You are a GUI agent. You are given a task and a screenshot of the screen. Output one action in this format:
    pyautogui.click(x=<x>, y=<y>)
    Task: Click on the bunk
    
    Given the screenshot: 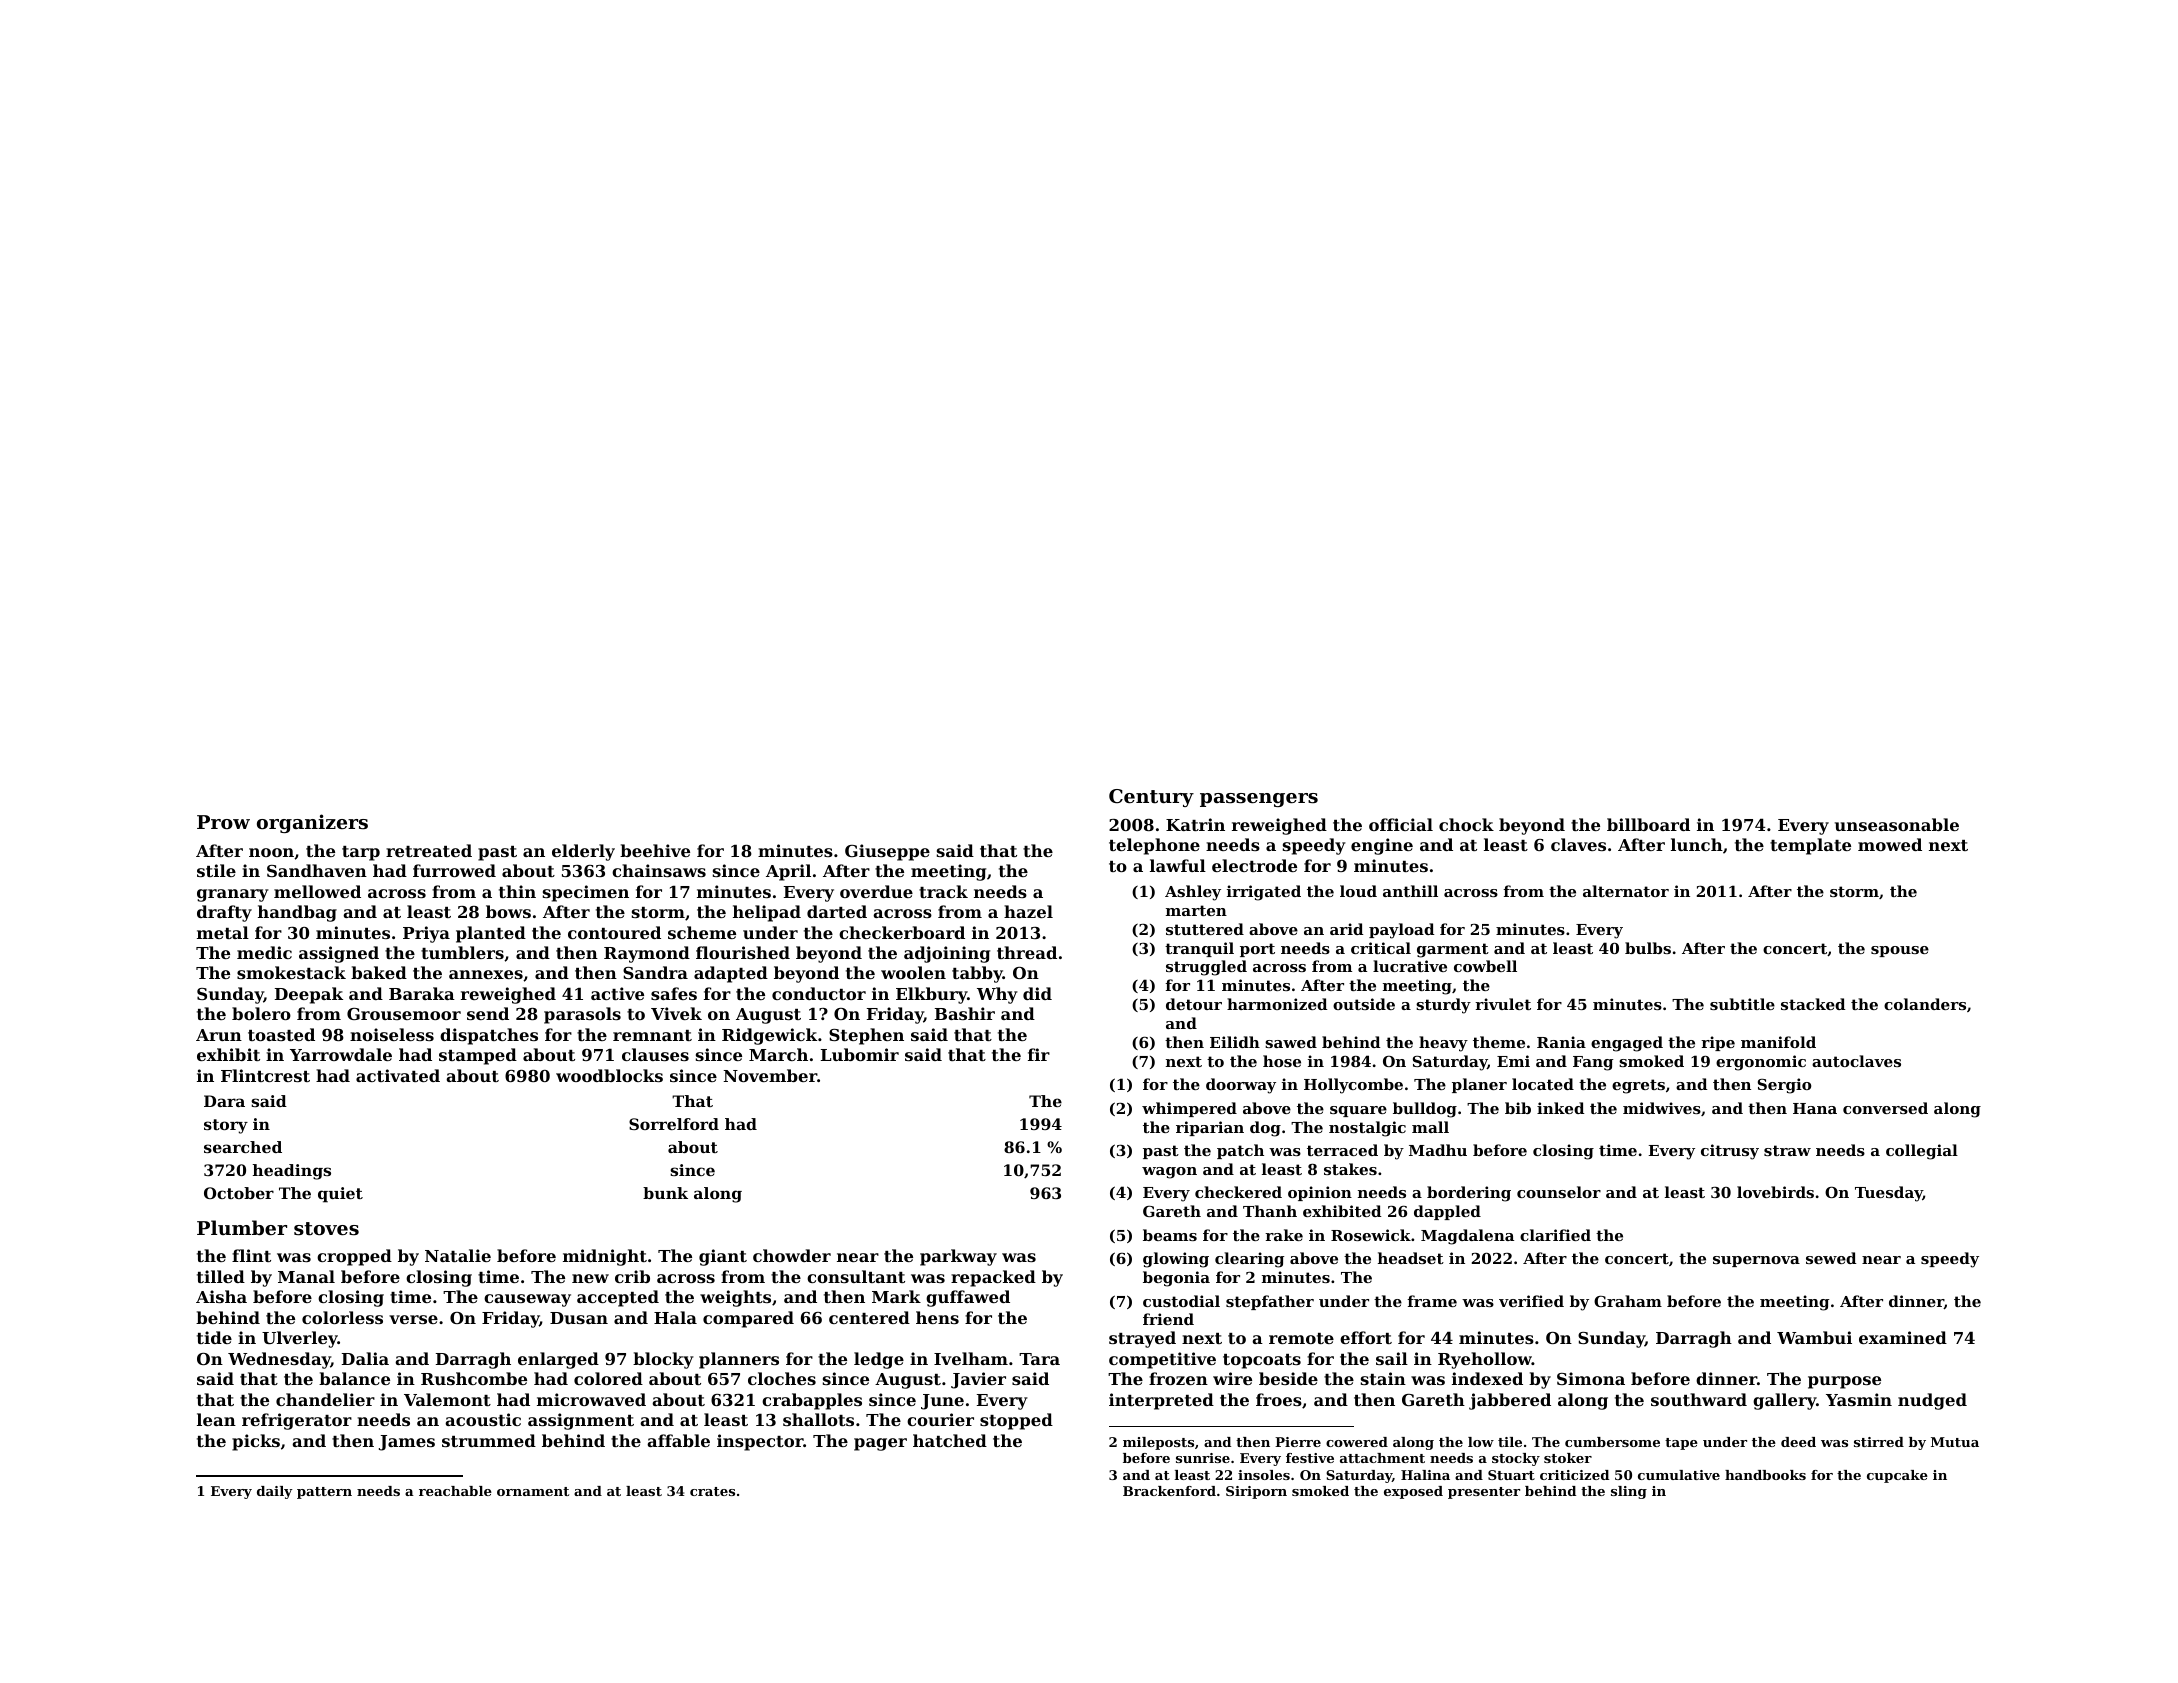 What is the action you would take?
    pyautogui.click(x=665, y=1193)
